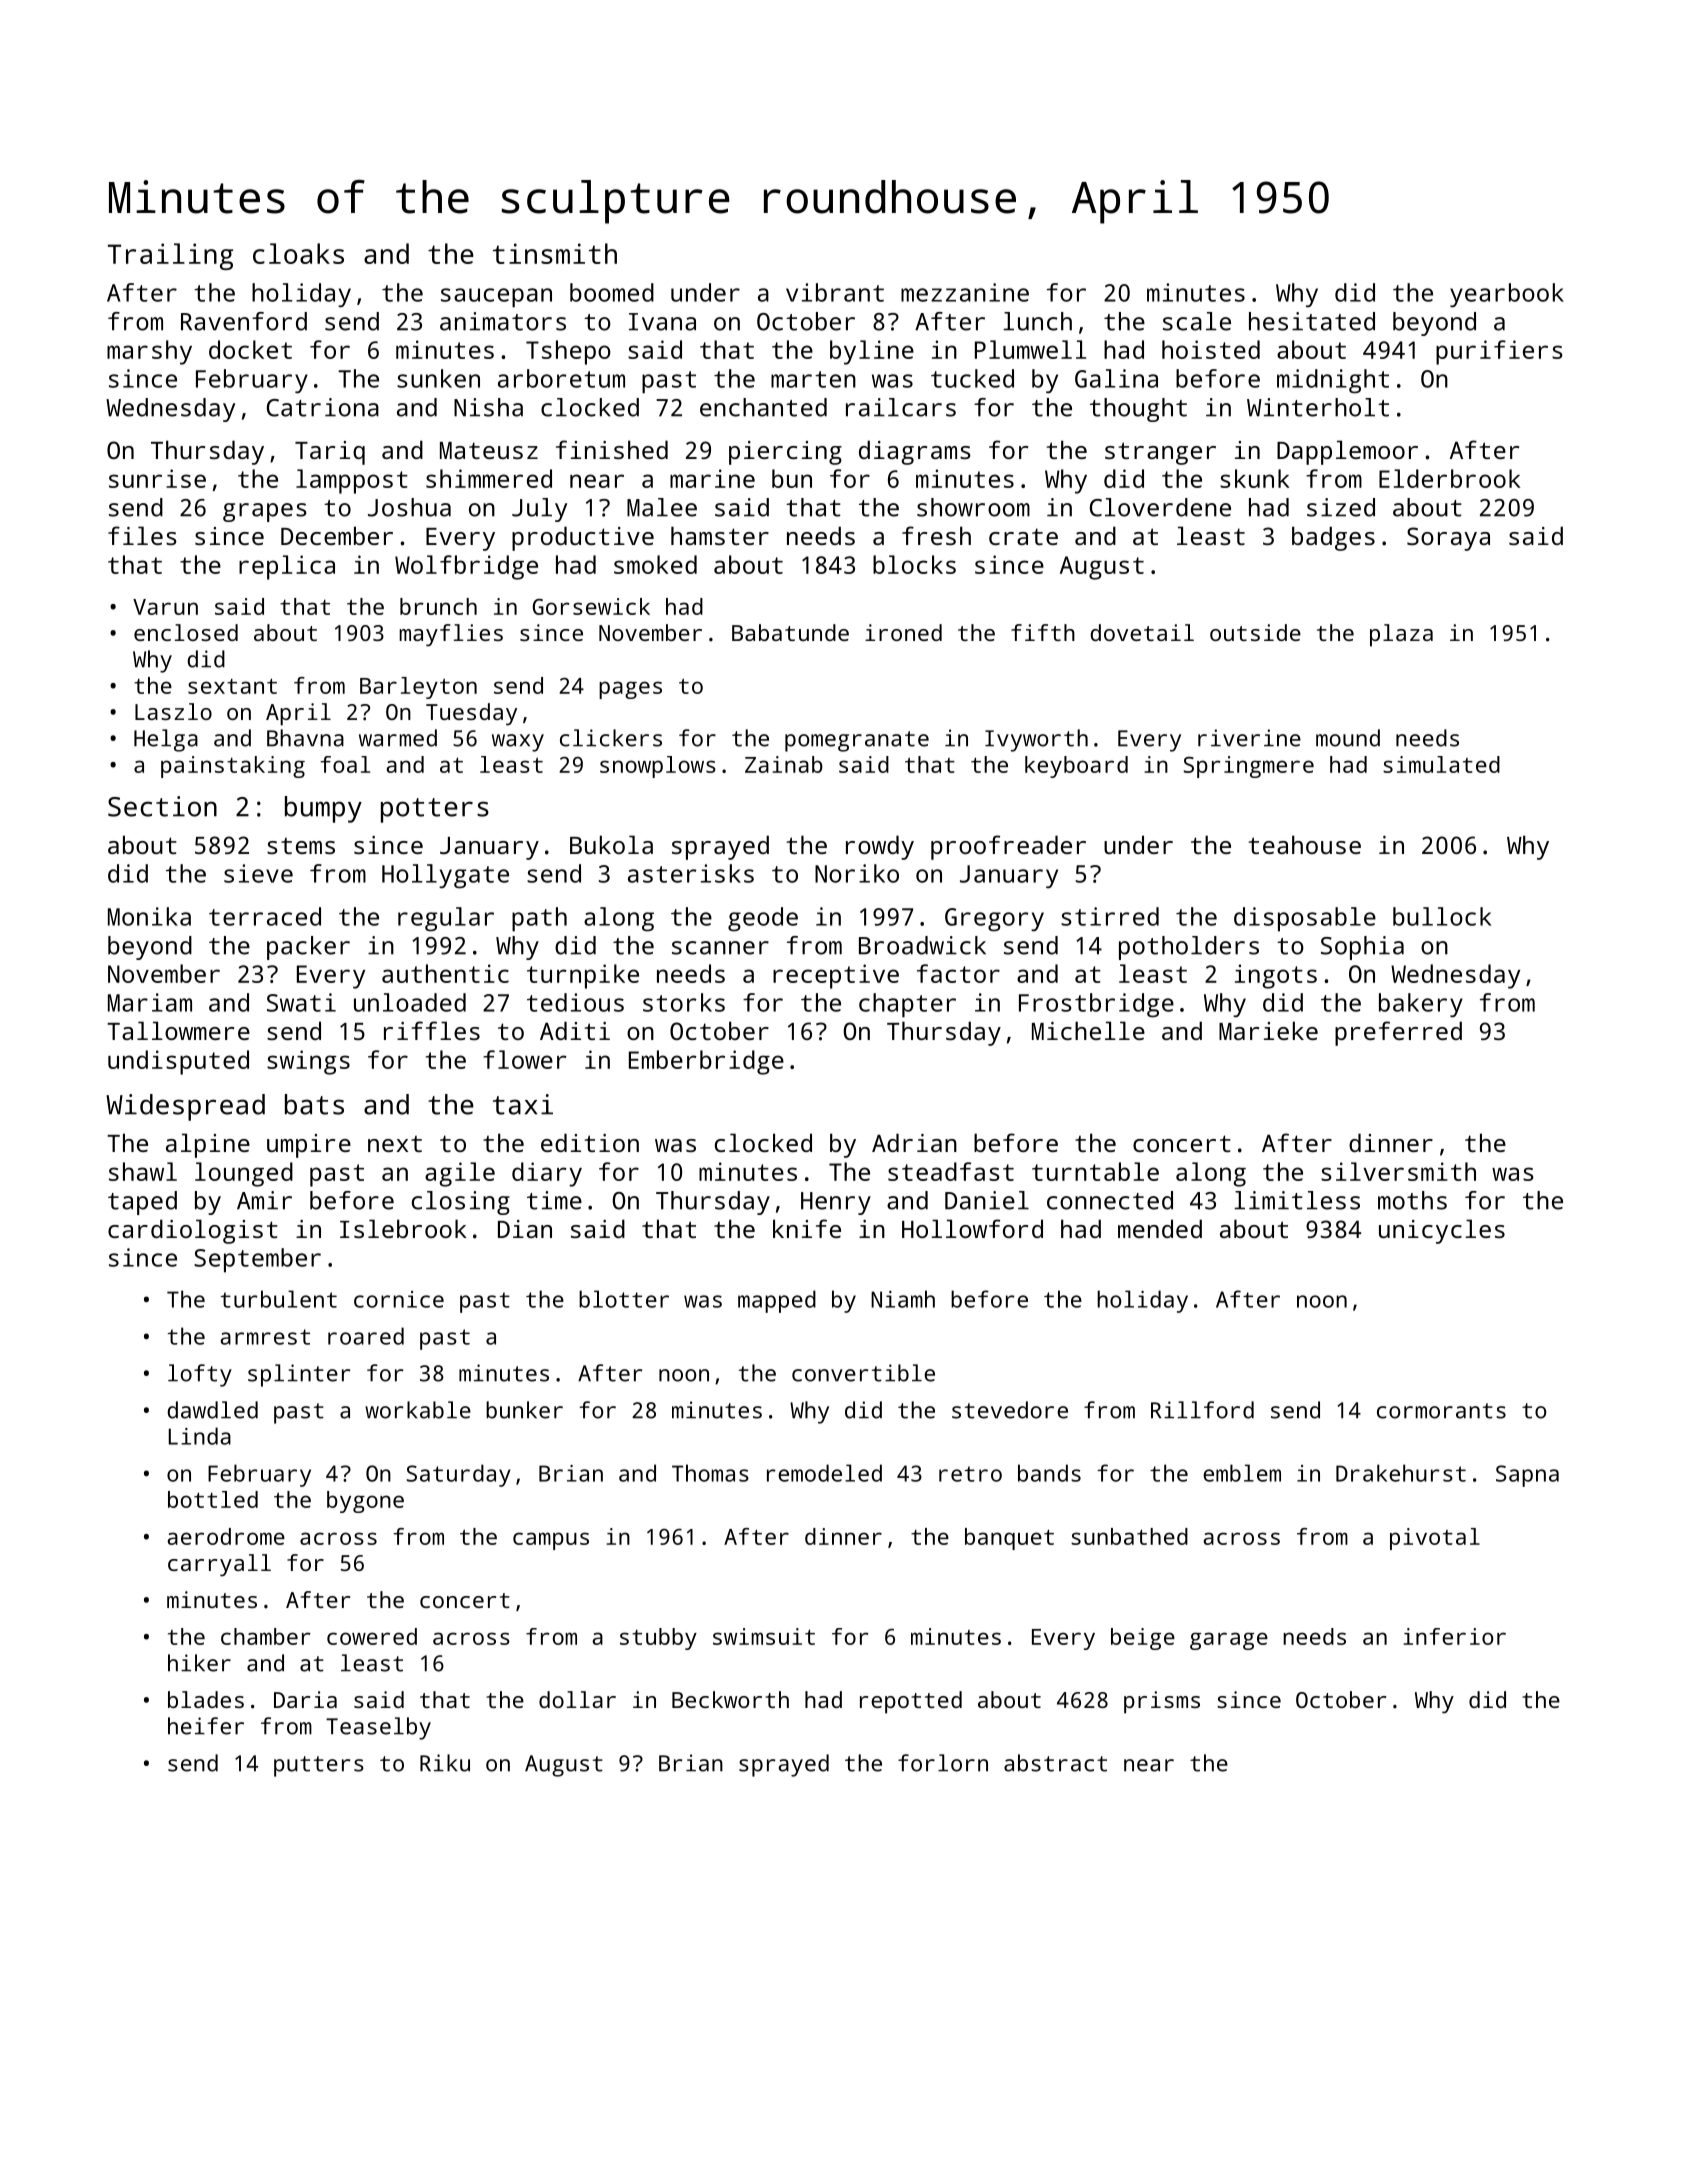 The height and width of the screenshot is (2178, 1683). What do you see at coordinates (445, 1763) in the screenshot?
I see `Riku` at bounding box center [445, 1763].
